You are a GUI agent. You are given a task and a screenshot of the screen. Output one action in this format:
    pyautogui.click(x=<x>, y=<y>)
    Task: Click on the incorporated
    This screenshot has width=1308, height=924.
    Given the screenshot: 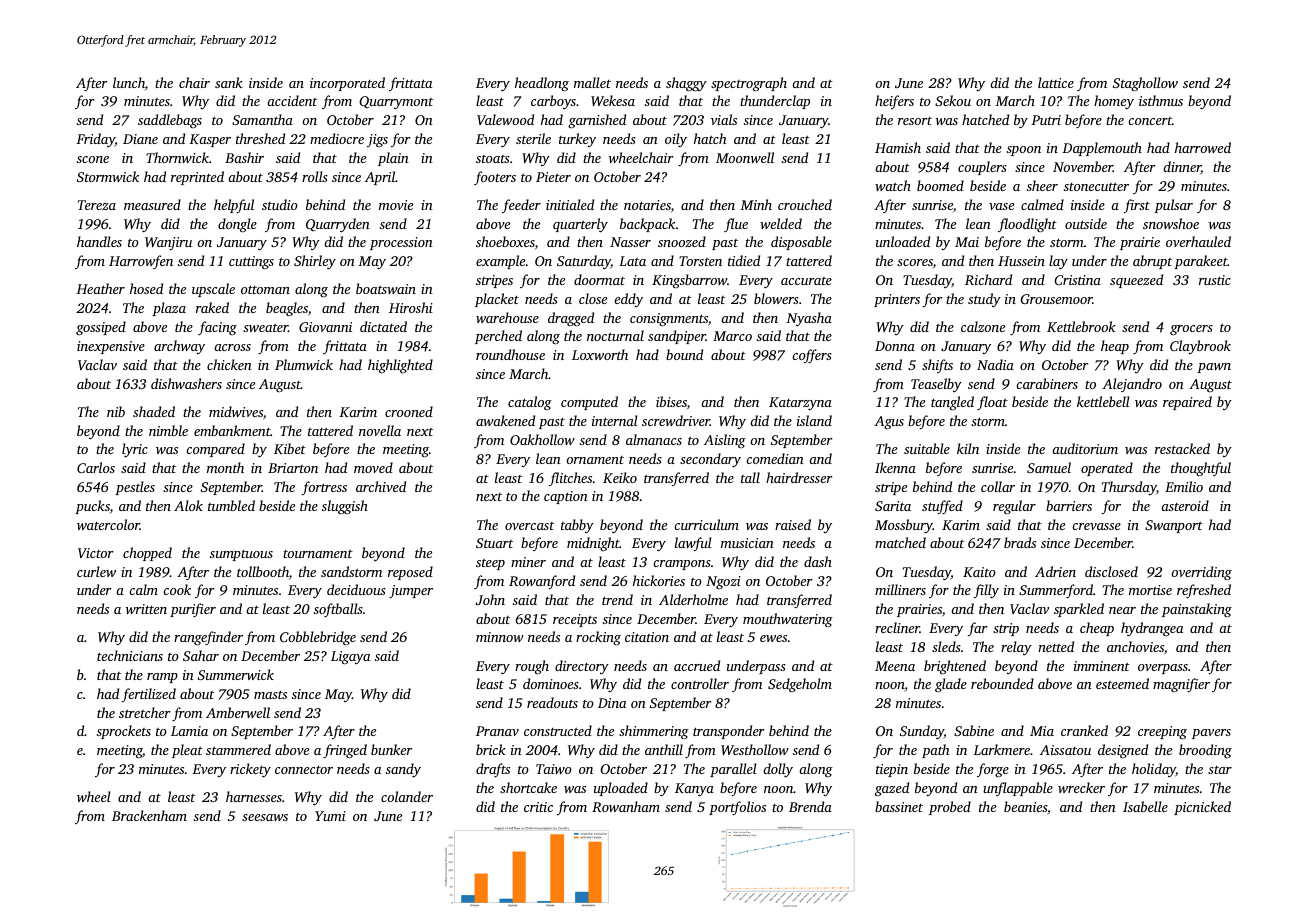 What is the action you would take?
    pyautogui.click(x=347, y=84)
